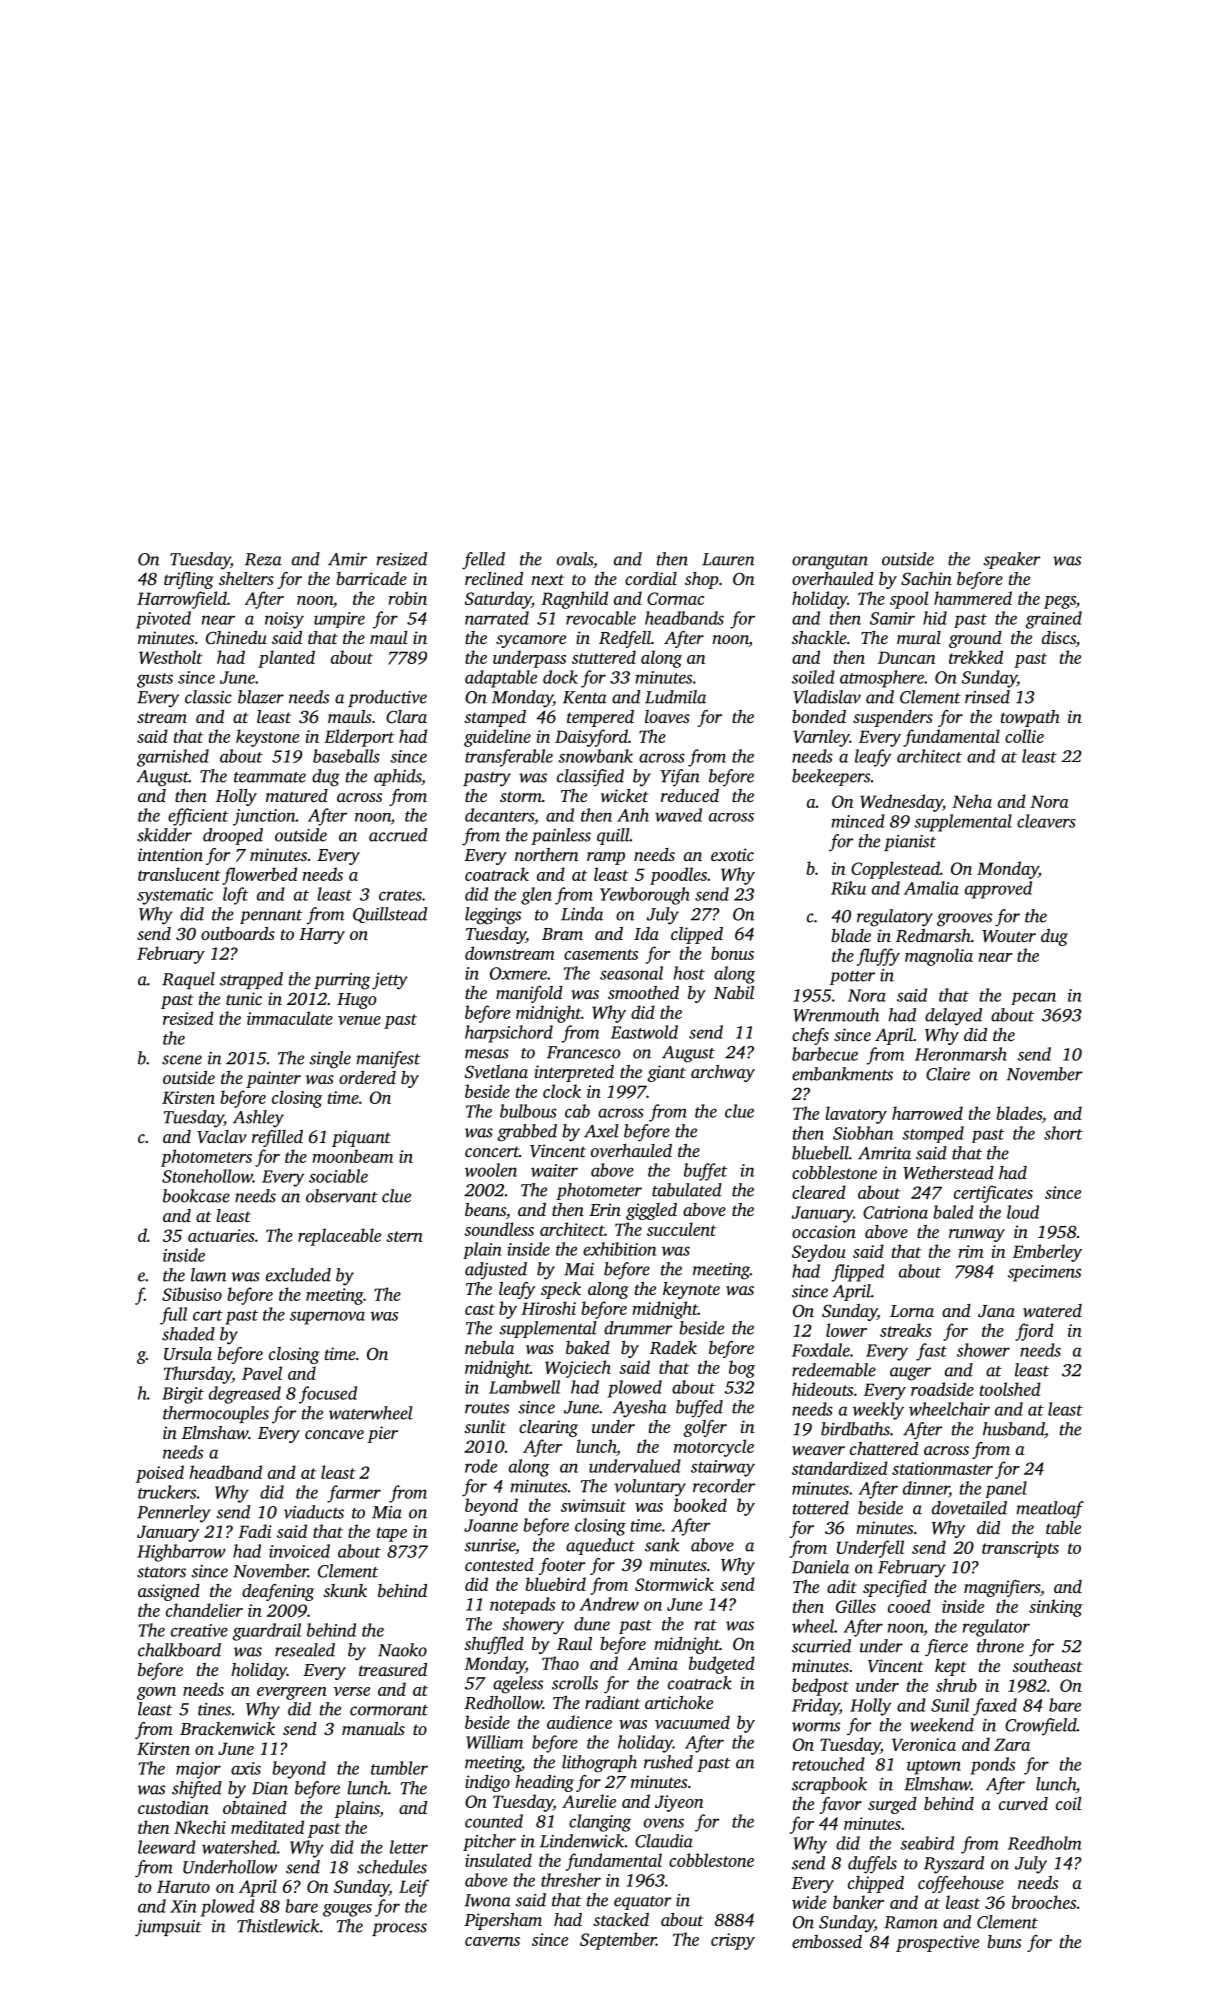 This screenshot has height=2008, width=1219. I want to click on Nabil, so click(734, 992).
